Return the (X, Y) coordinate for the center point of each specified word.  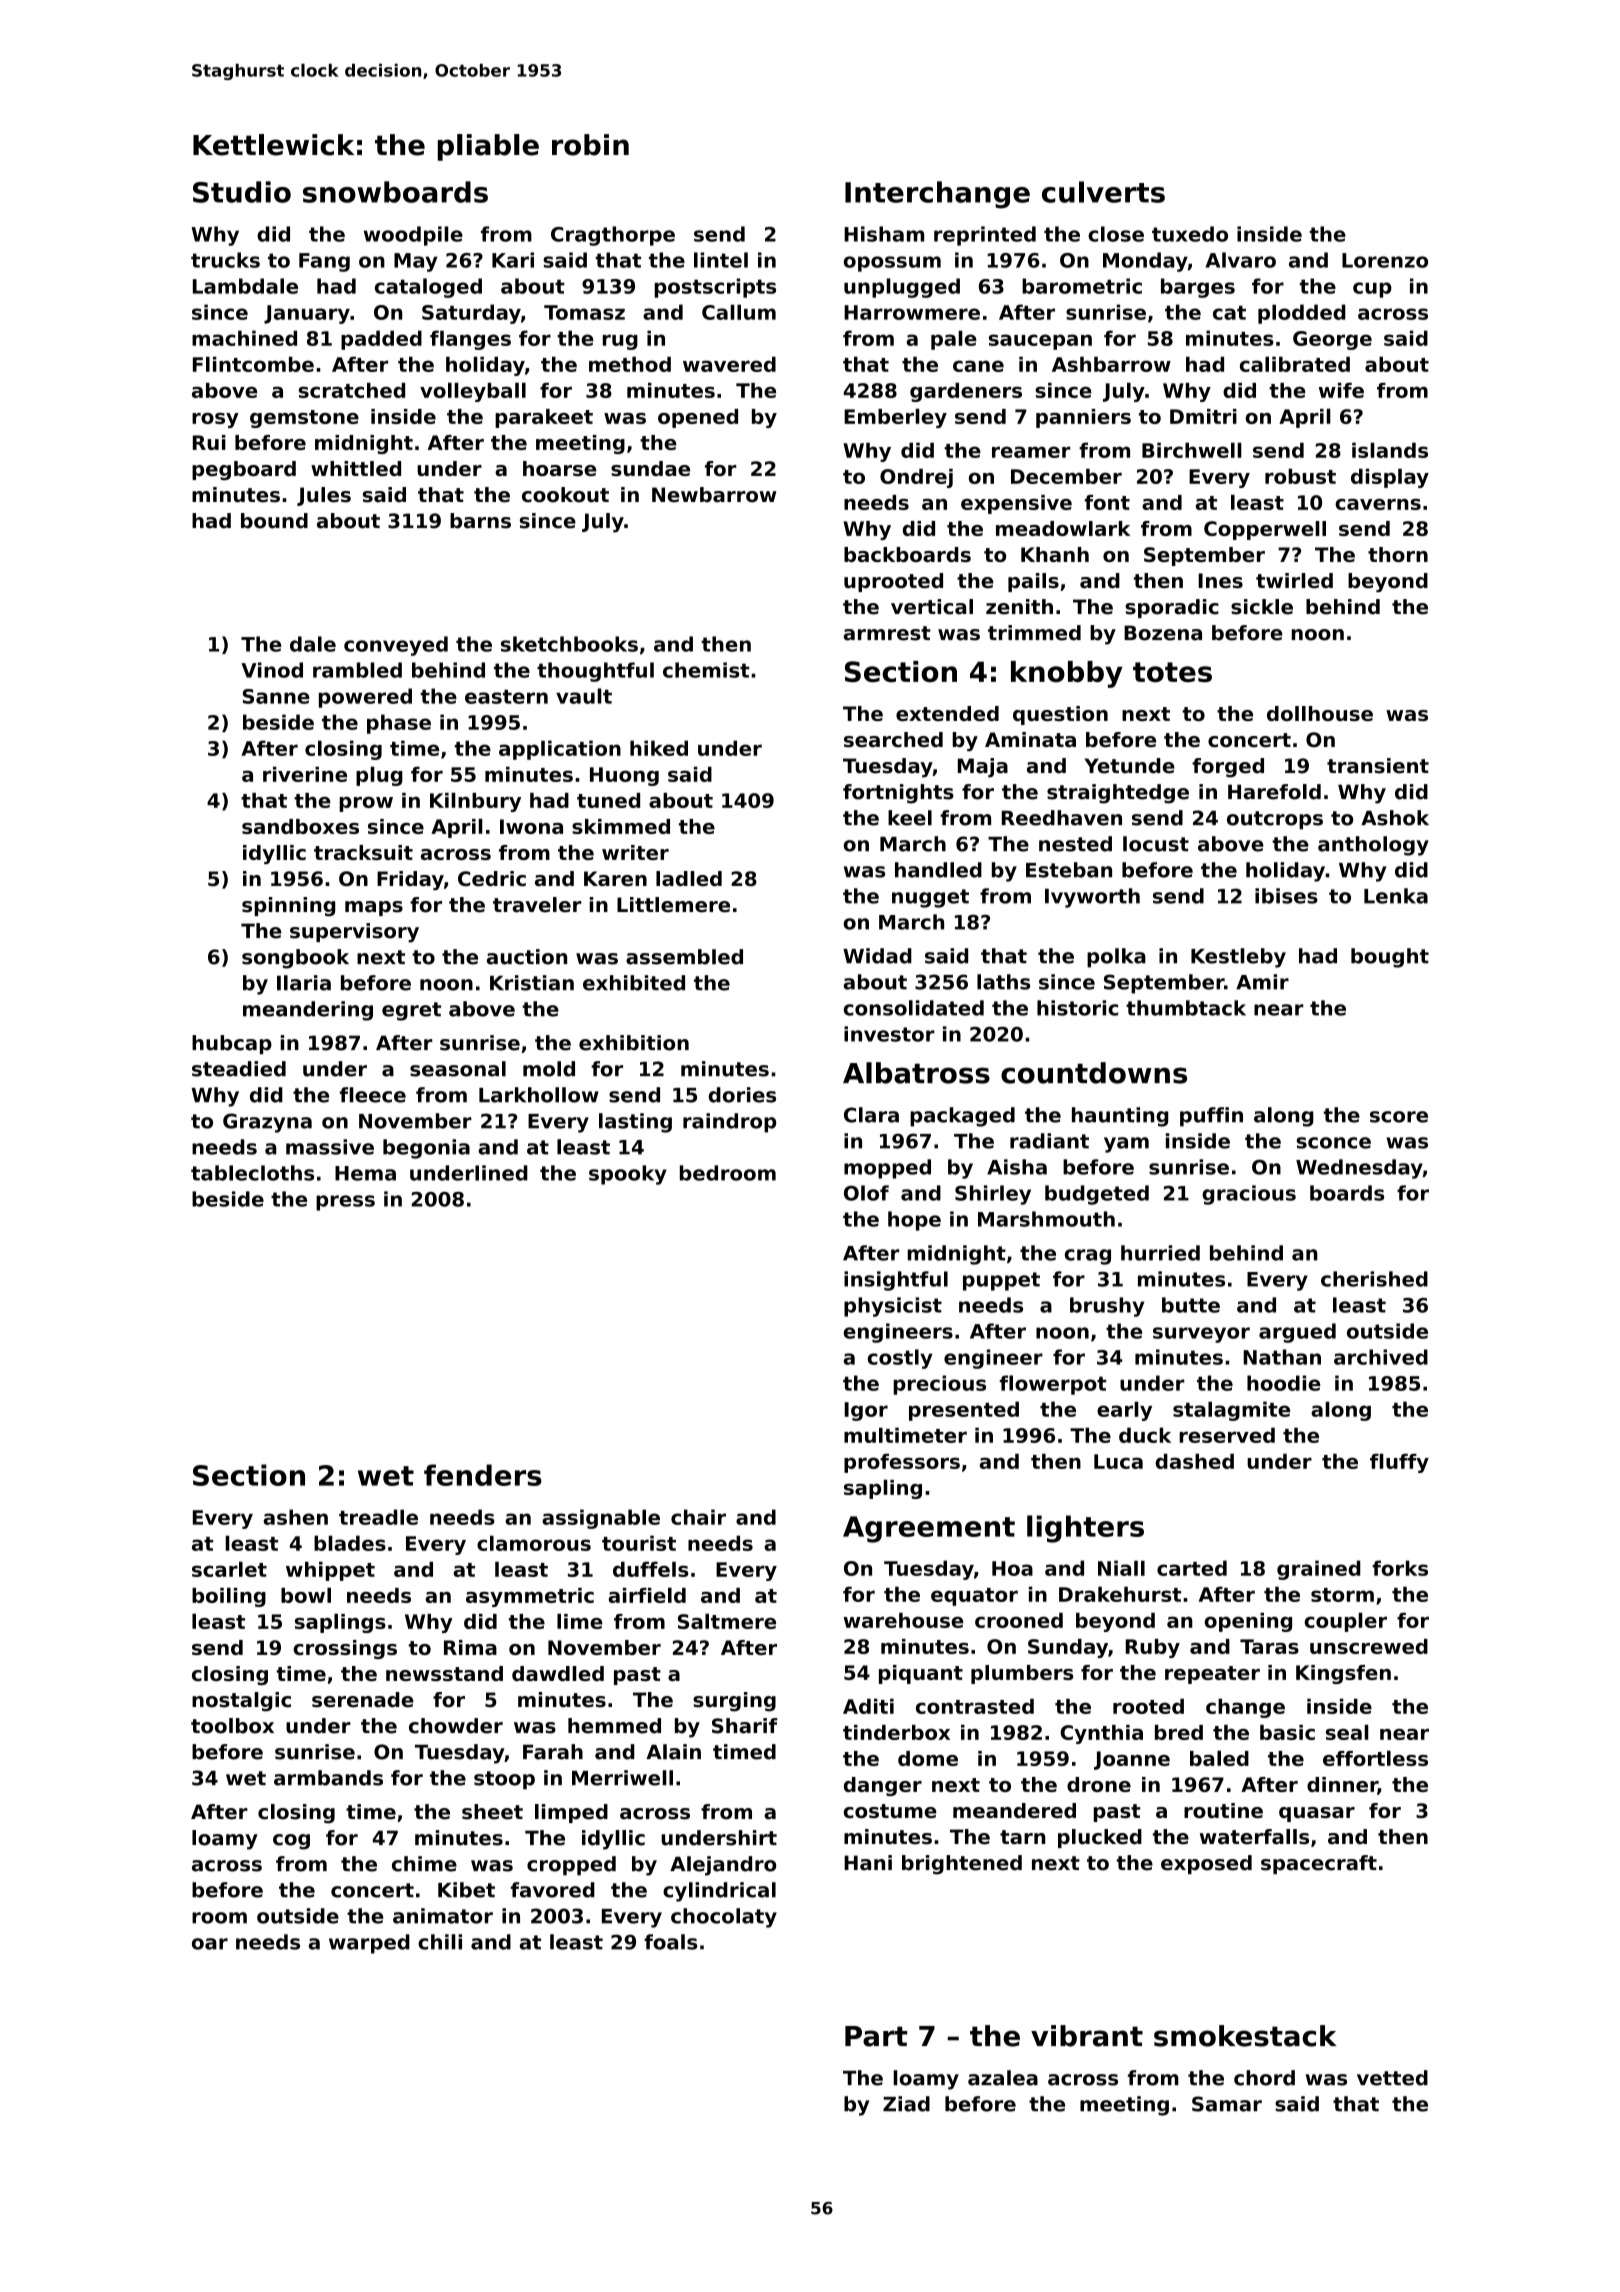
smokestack (1245, 2036)
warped (369, 1944)
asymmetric (530, 1597)
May (416, 262)
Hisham (884, 234)
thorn (1398, 554)
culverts (1103, 192)
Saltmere (727, 1621)
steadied (239, 1069)
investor (889, 1034)
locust (1156, 844)
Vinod (272, 670)
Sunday (1068, 1648)
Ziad (906, 2104)
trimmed (1034, 633)
